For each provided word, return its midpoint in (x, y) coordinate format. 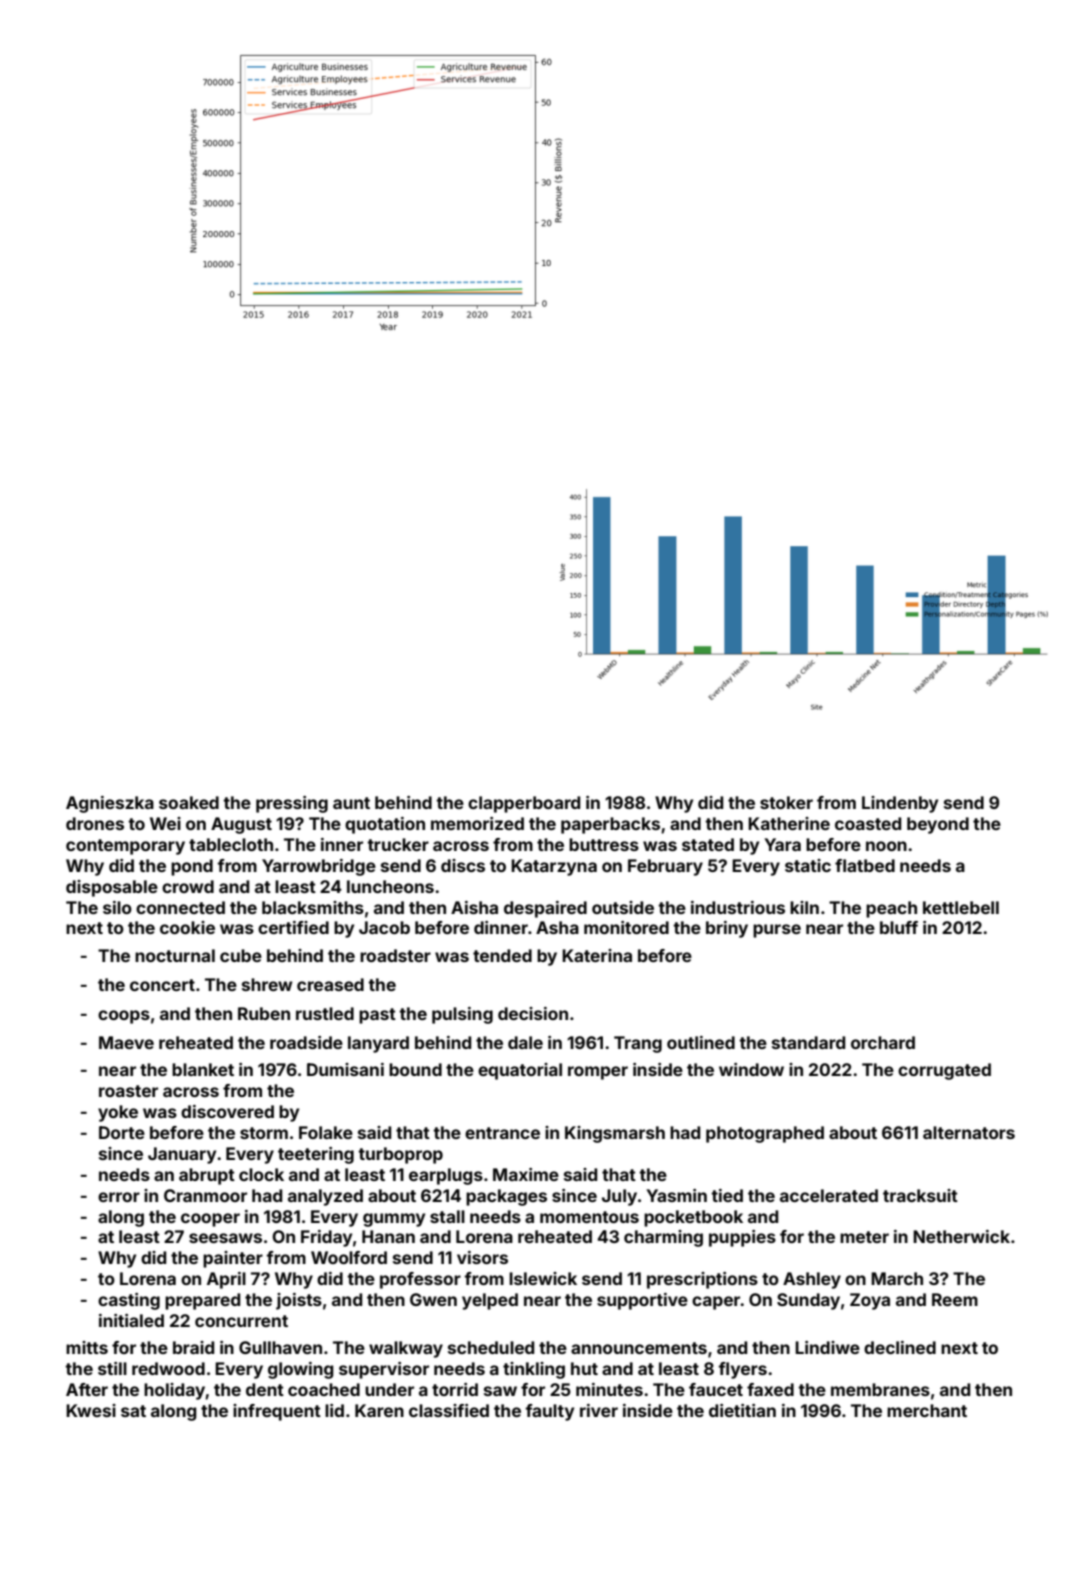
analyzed (325, 1197)
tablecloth (231, 844)
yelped (490, 1301)
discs (463, 865)
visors (482, 1257)
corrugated (944, 1071)
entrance (502, 1133)
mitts (87, 1347)
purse (777, 931)
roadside (306, 1042)
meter (864, 1237)
